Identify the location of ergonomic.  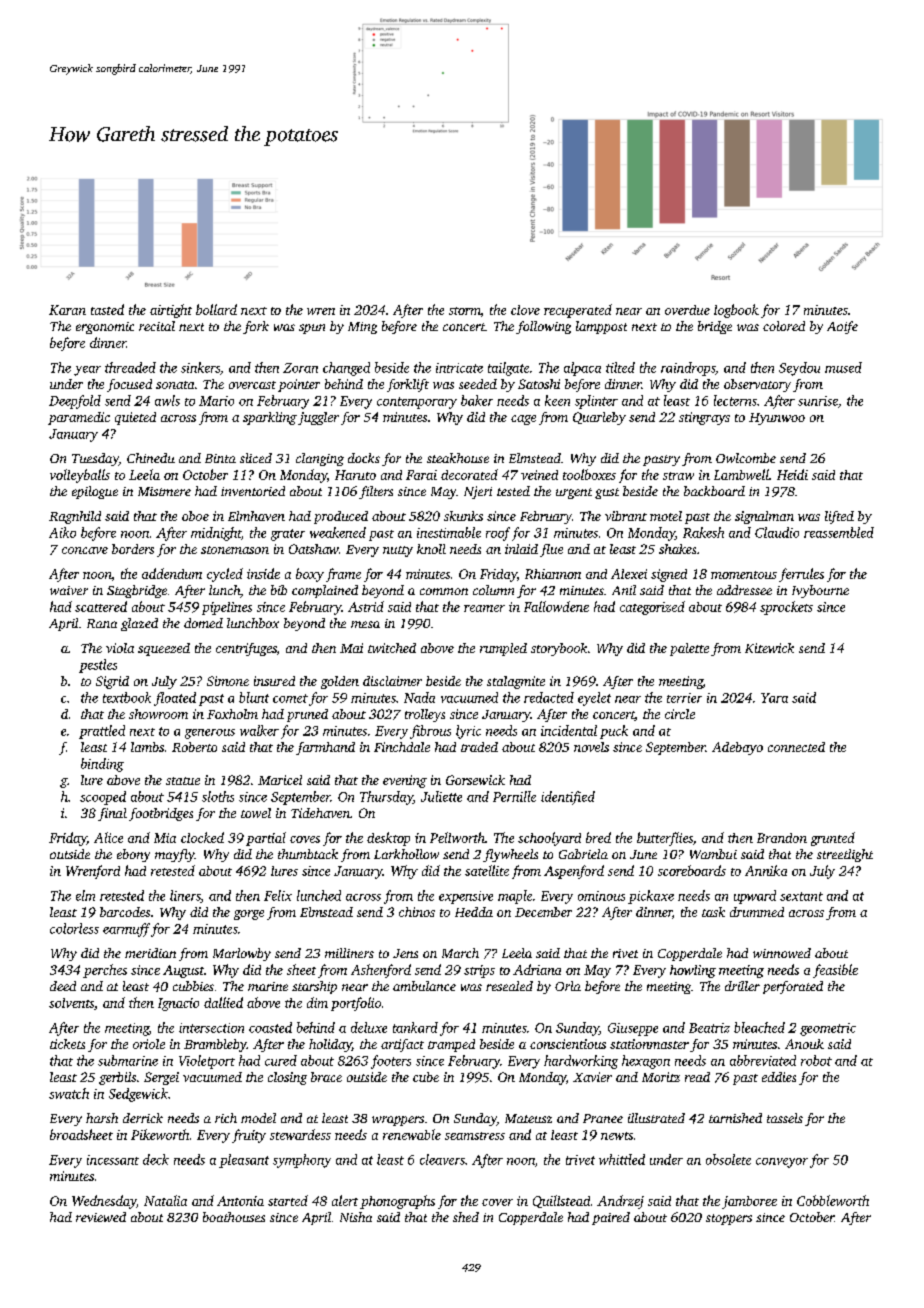
(105, 328).
